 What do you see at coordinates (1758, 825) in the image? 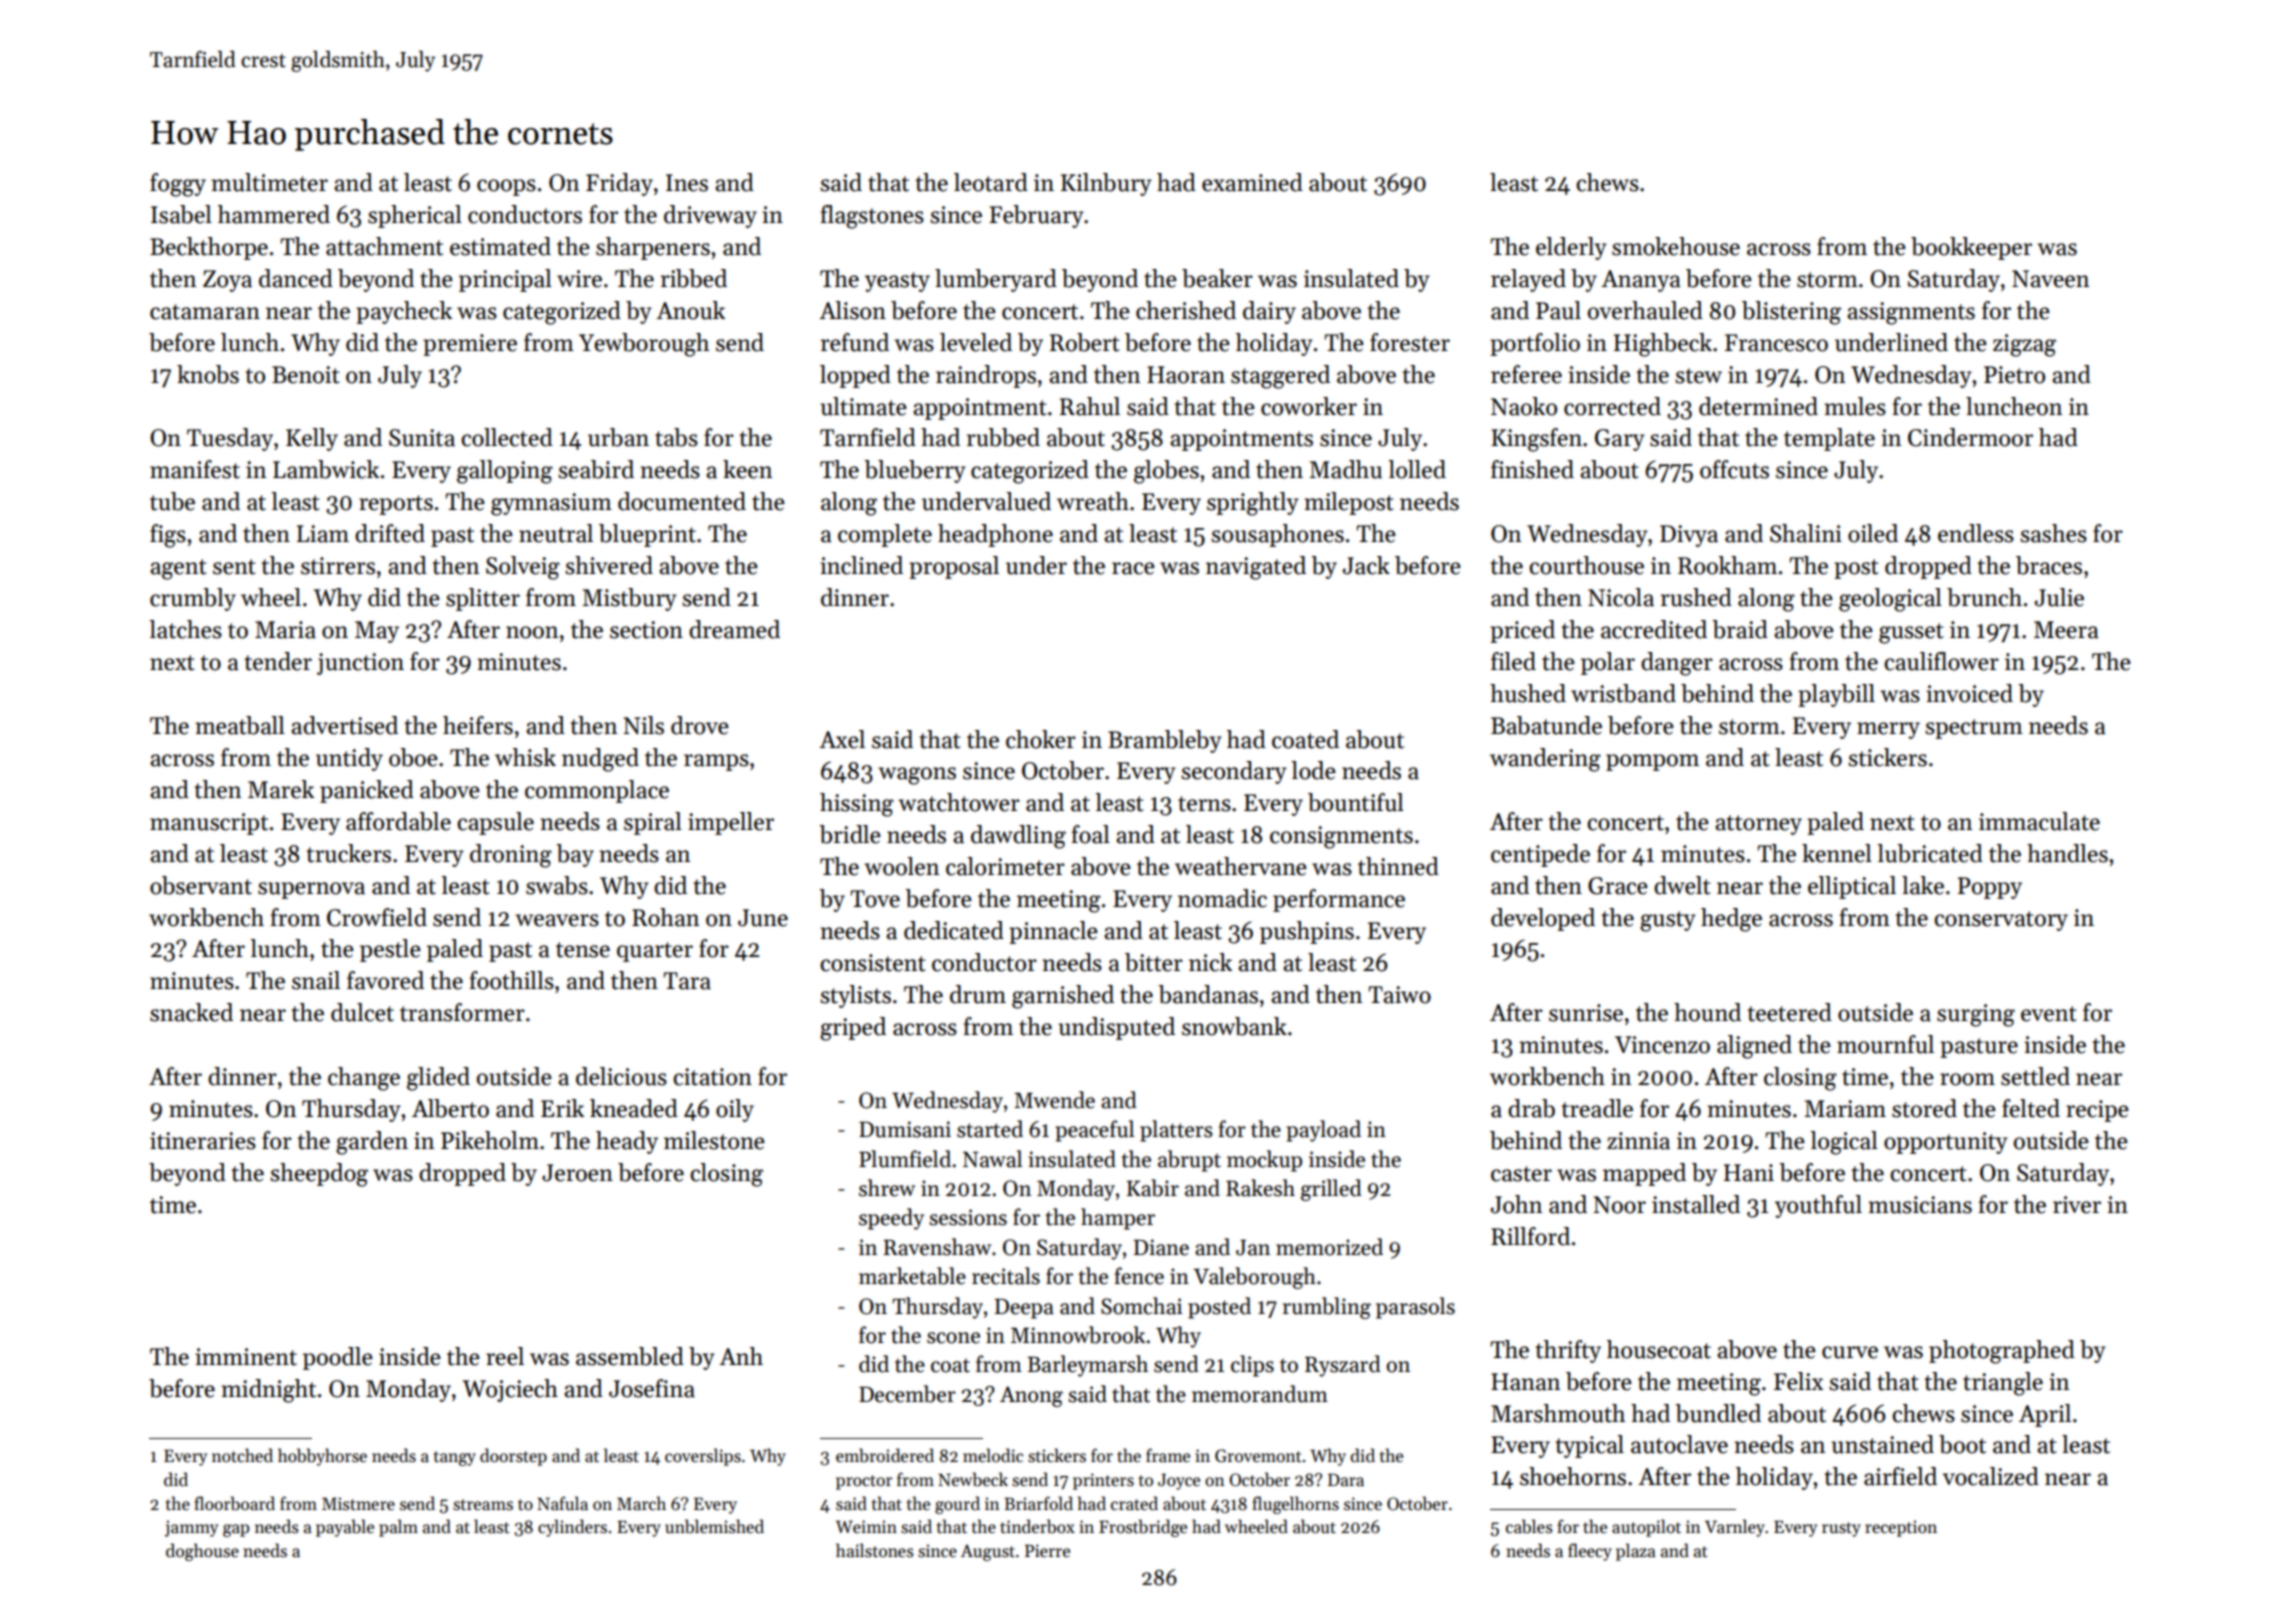
I see `attorney` at bounding box center [1758, 825].
